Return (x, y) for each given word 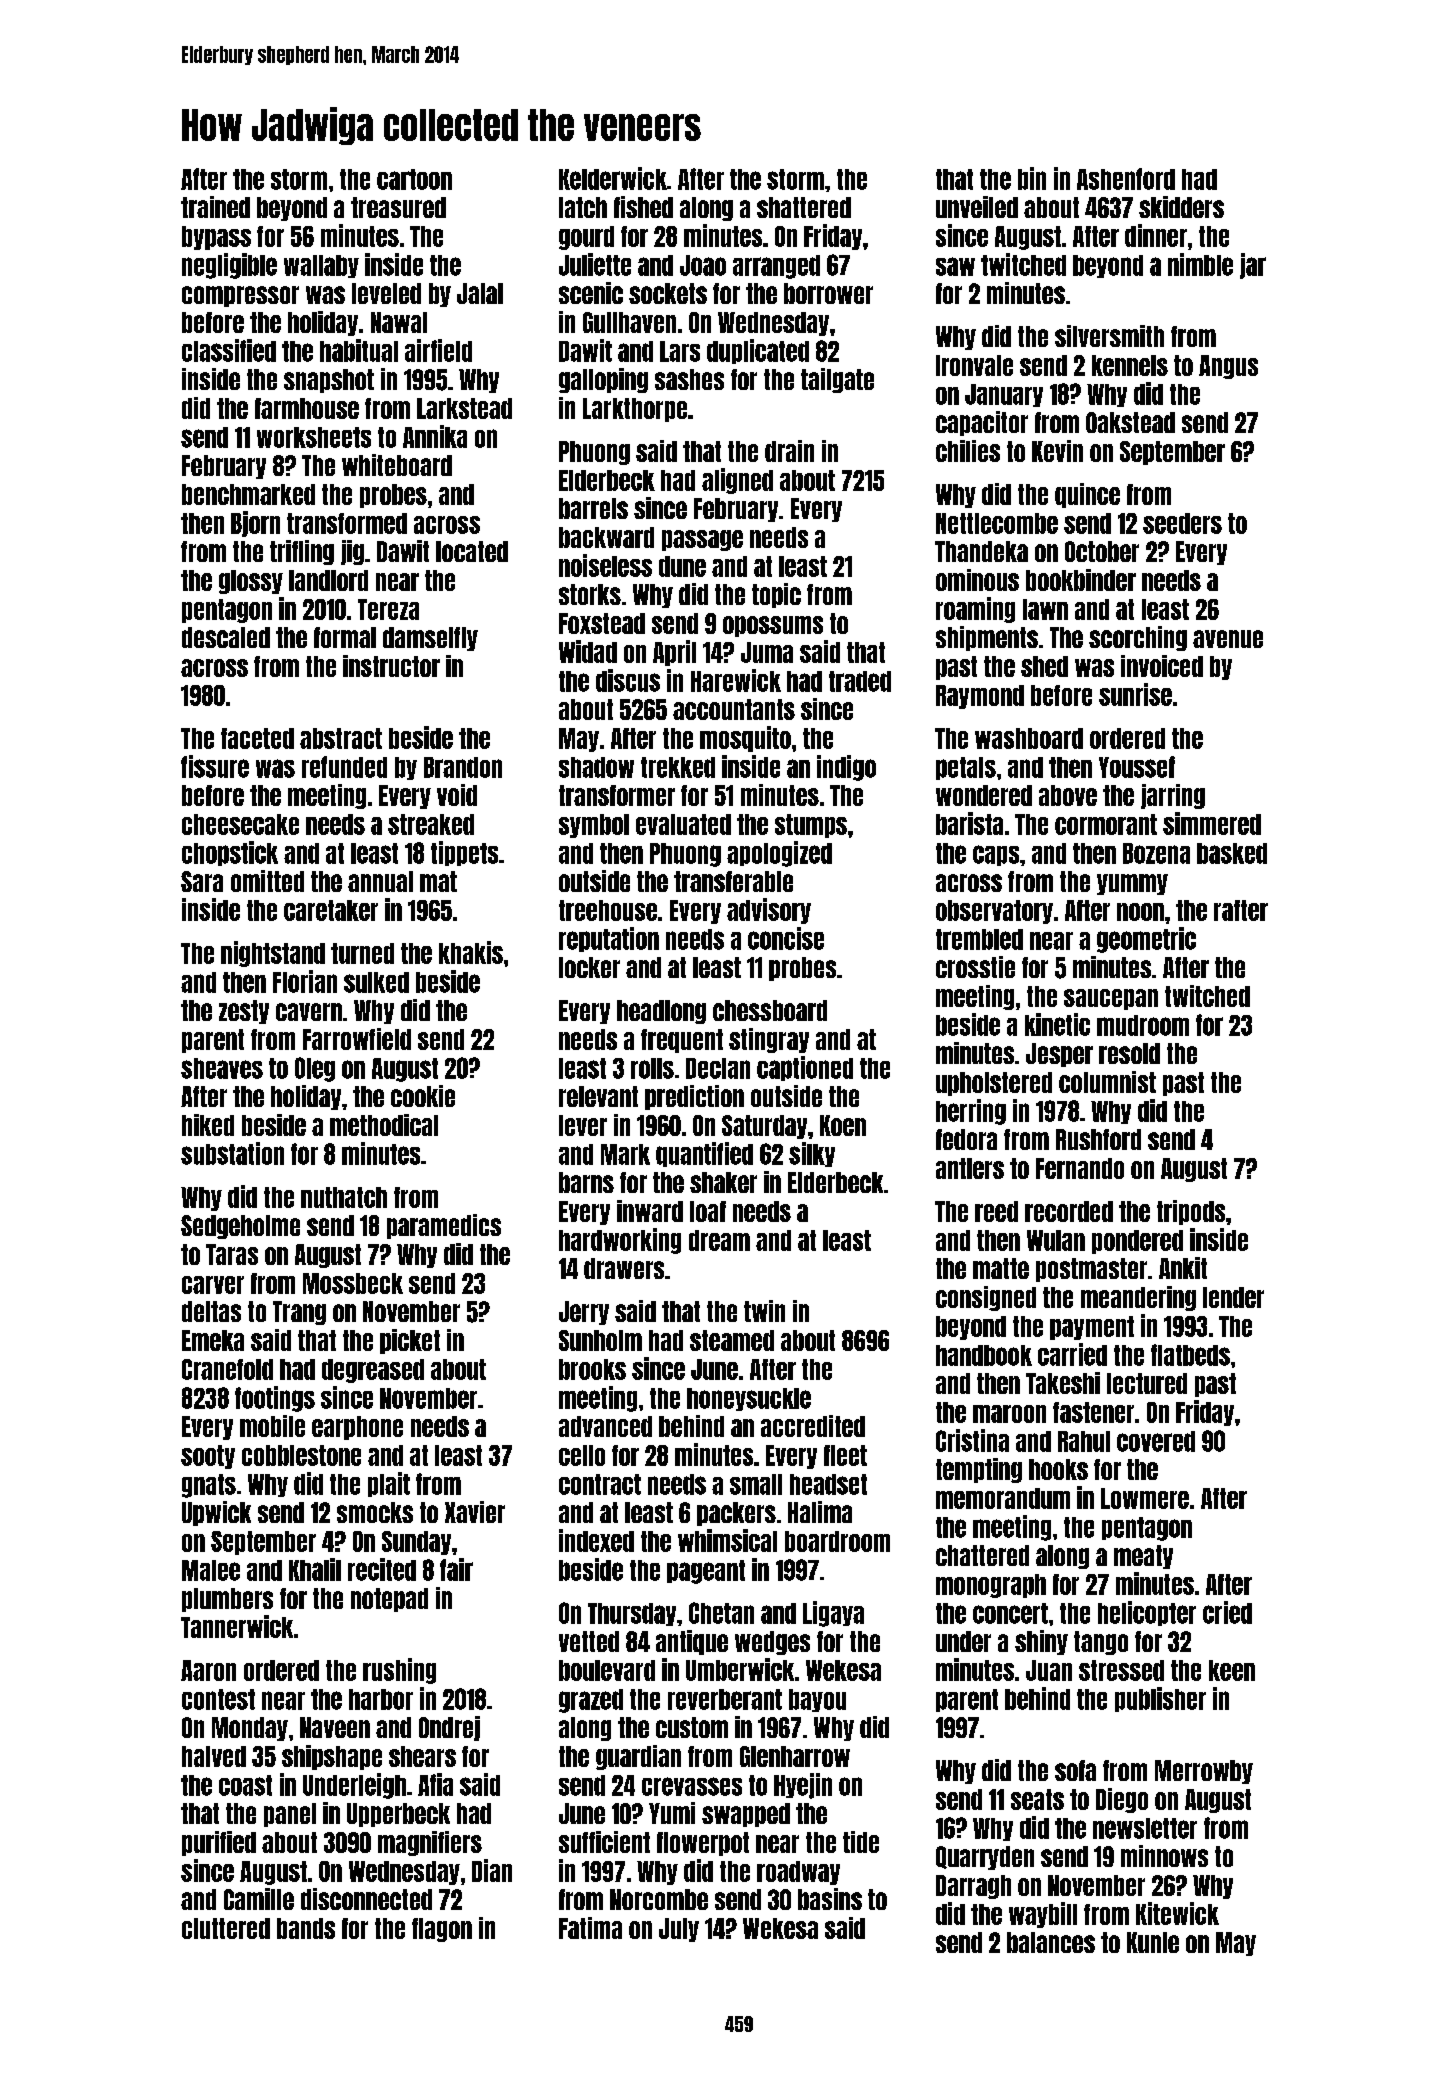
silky (812, 1154)
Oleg (315, 1069)
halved (214, 1756)
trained (215, 207)
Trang (299, 1313)
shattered (804, 207)
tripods (1191, 1212)
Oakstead (1130, 422)
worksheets (314, 437)
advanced (605, 1426)
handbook (984, 1355)
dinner (1156, 235)
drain (789, 451)
